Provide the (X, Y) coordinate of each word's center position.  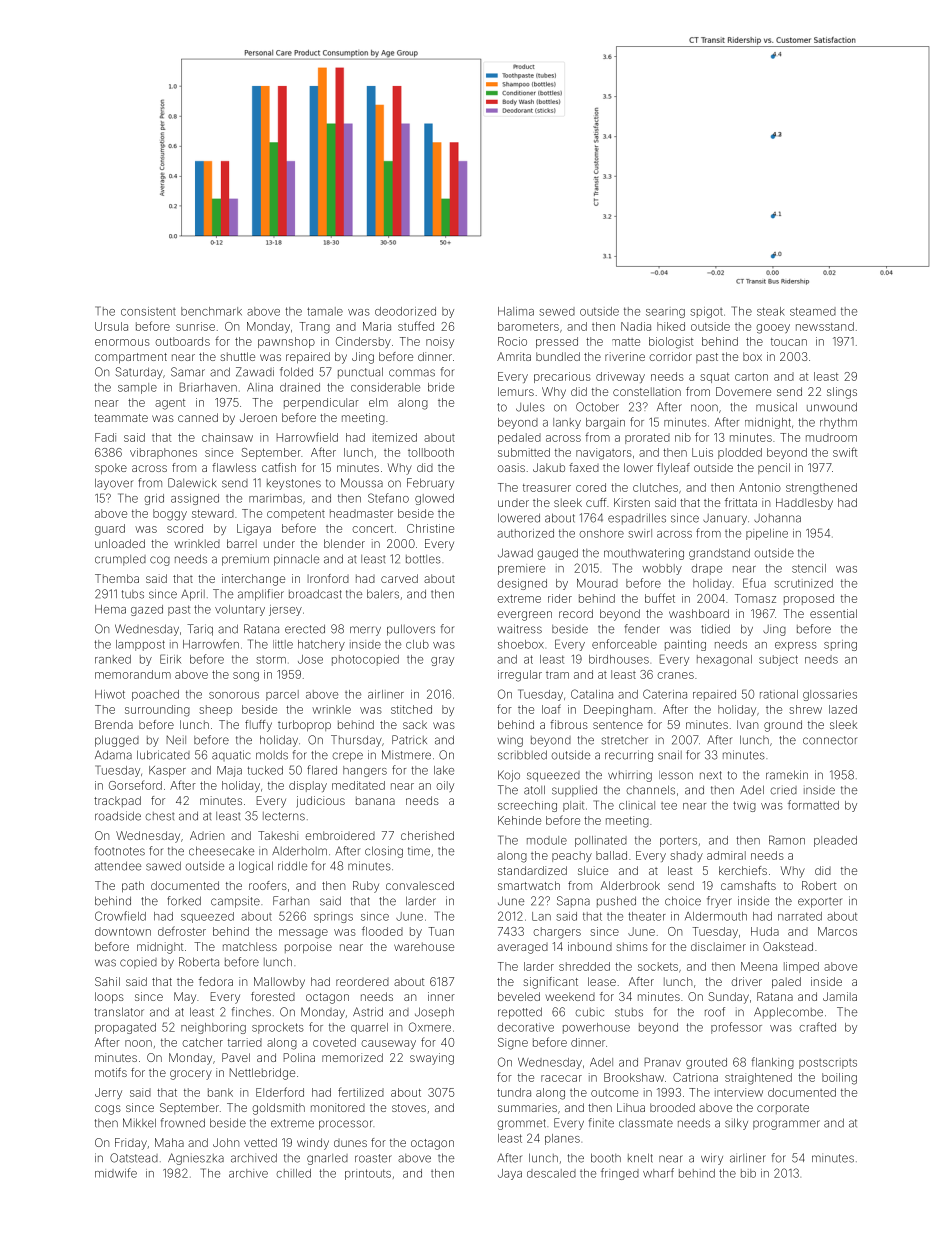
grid (154, 499)
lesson (676, 775)
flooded (382, 931)
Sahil (107, 981)
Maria (377, 326)
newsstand (825, 326)
